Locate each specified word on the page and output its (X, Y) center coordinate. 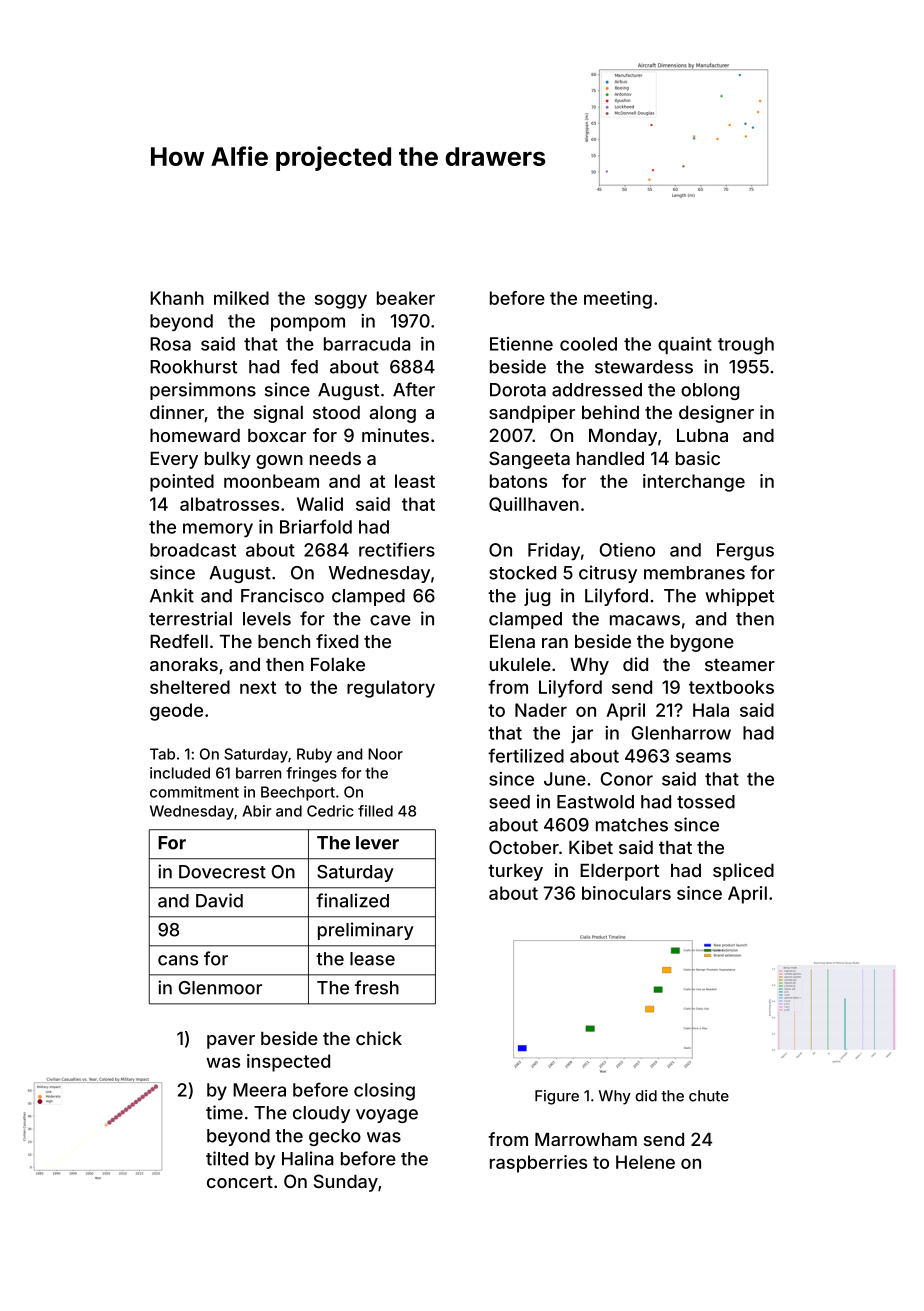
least (415, 481)
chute (709, 1096)
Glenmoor (220, 988)
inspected (288, 1063)
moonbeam (271, 481)
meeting (618, 300)
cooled (588, 344)
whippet (739, 597)
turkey (515, 872)
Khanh (177, 298)
